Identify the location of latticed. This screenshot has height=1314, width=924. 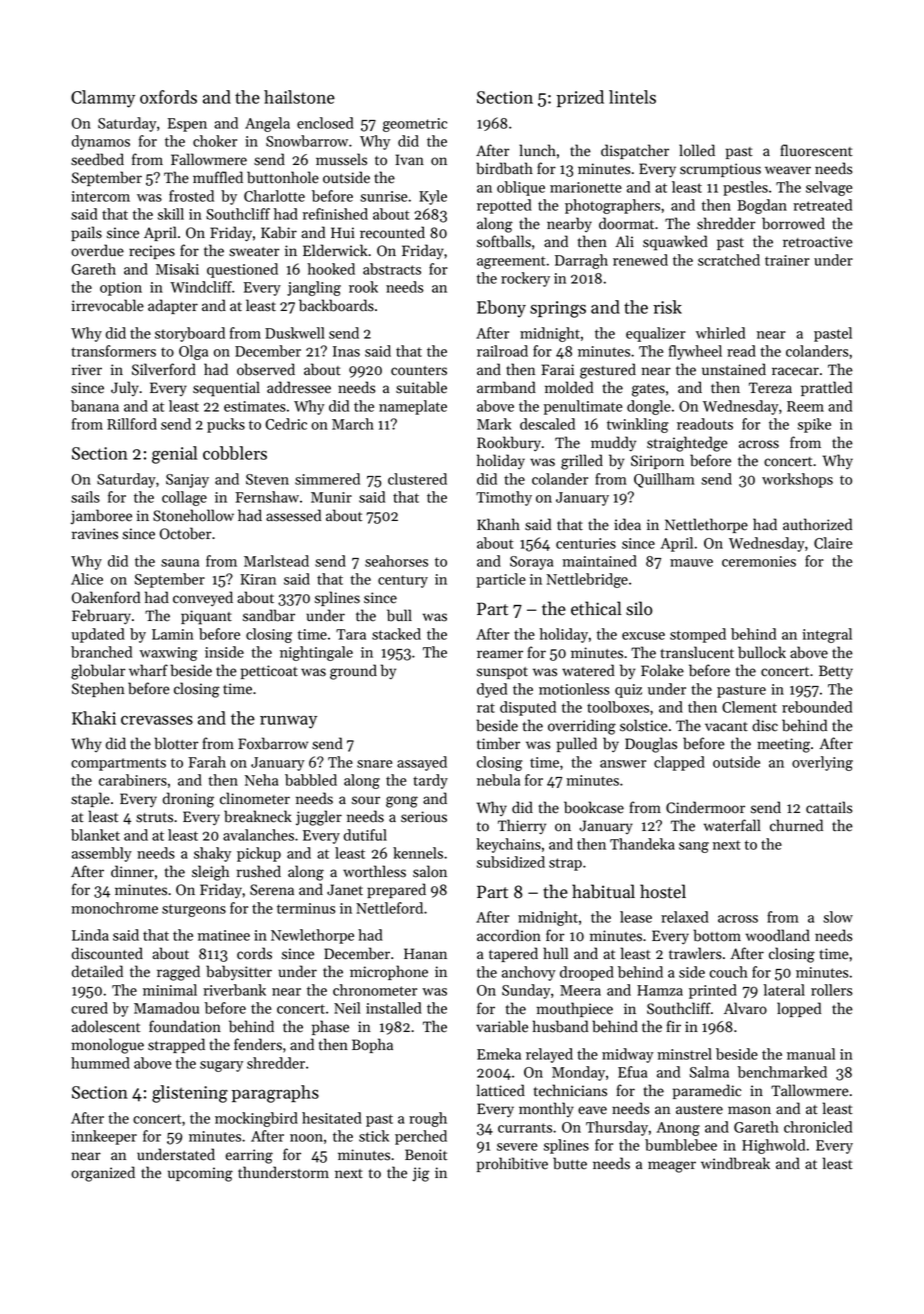
(501, 1090).
